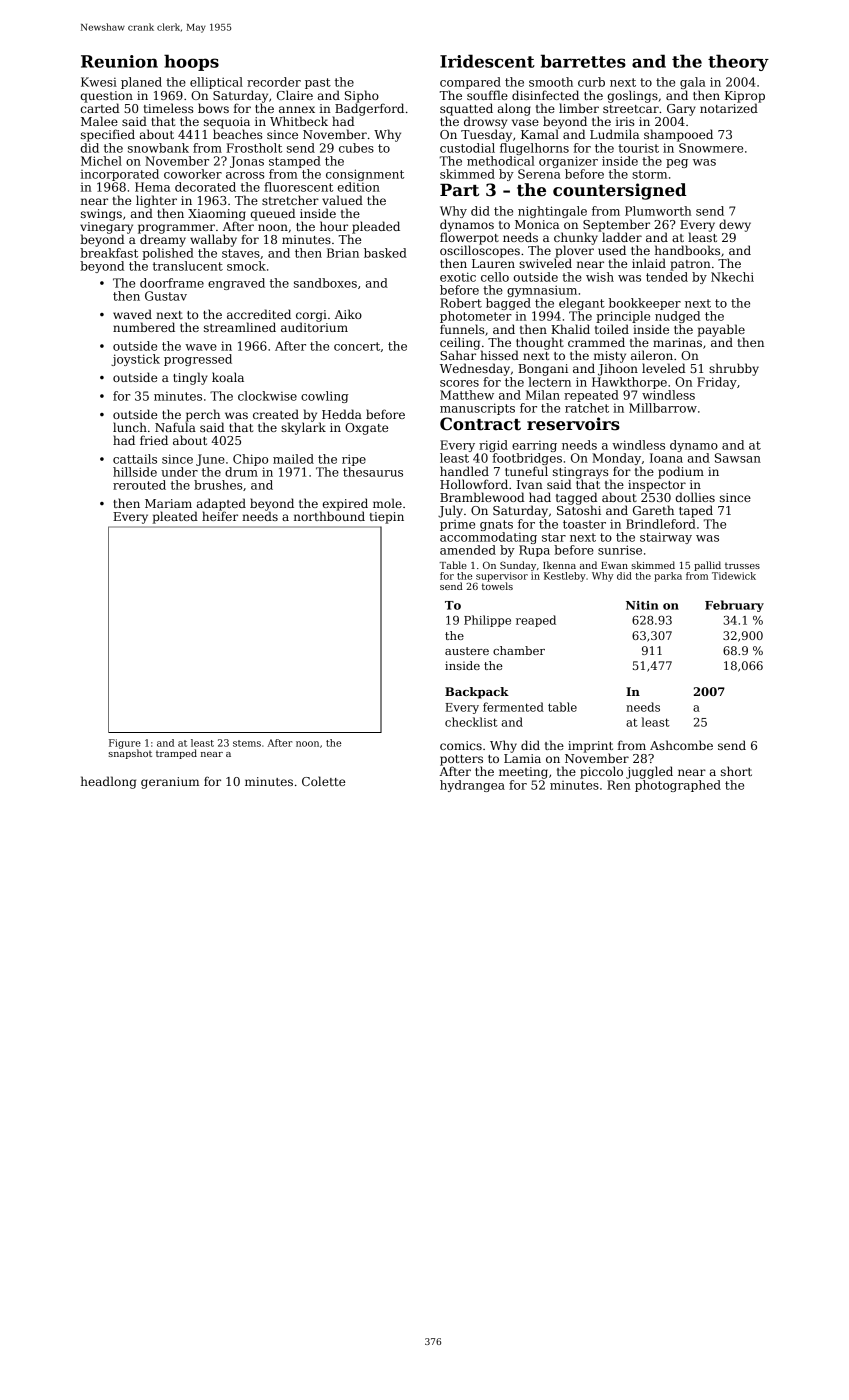  What do you see at coordinates (579, 108) in the image?
I see `limber` at bounding box center [579, 108].
